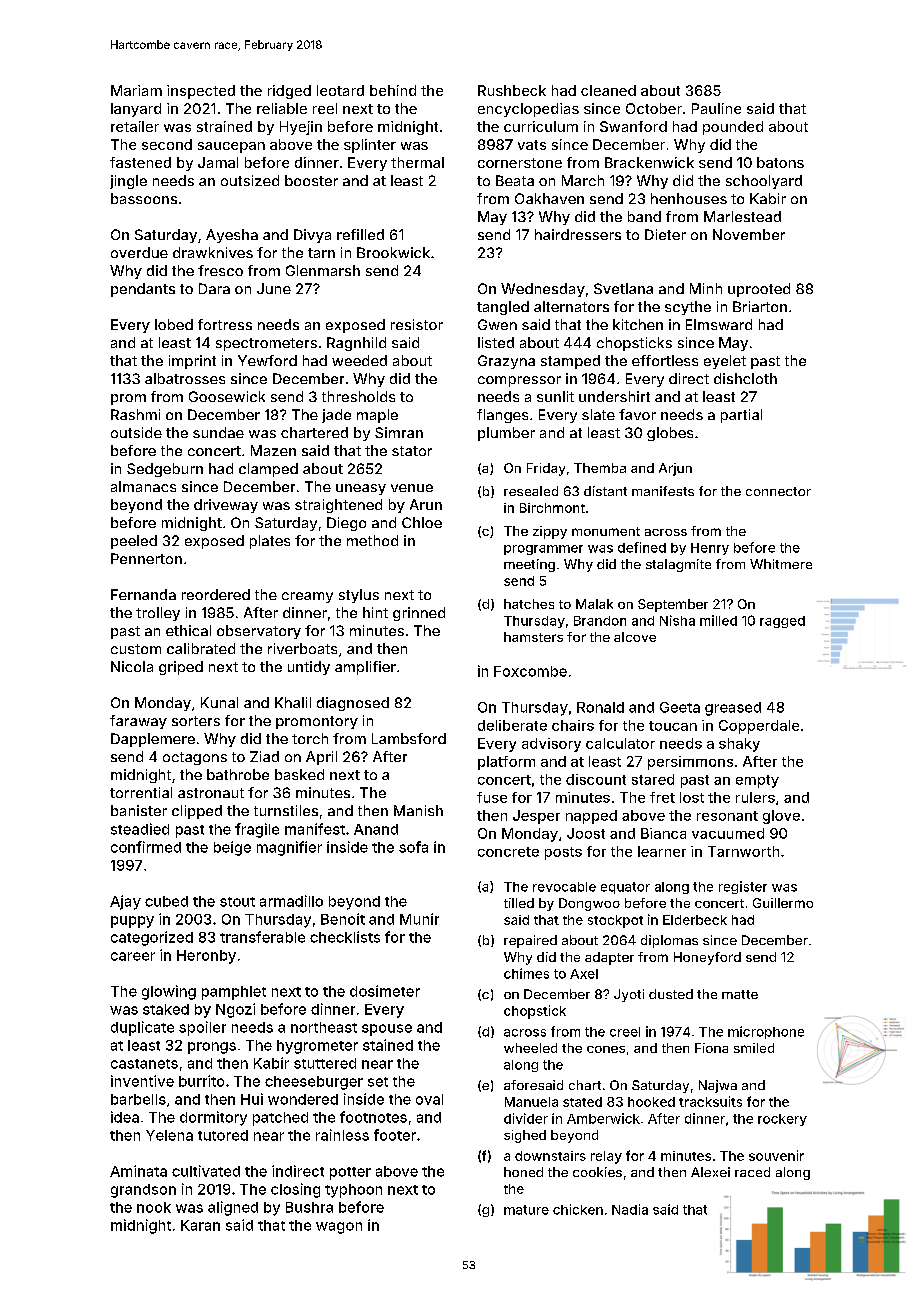 This screenshot has width=924, height=1308. I want to click on Oakhaven, so click(549, 198).
